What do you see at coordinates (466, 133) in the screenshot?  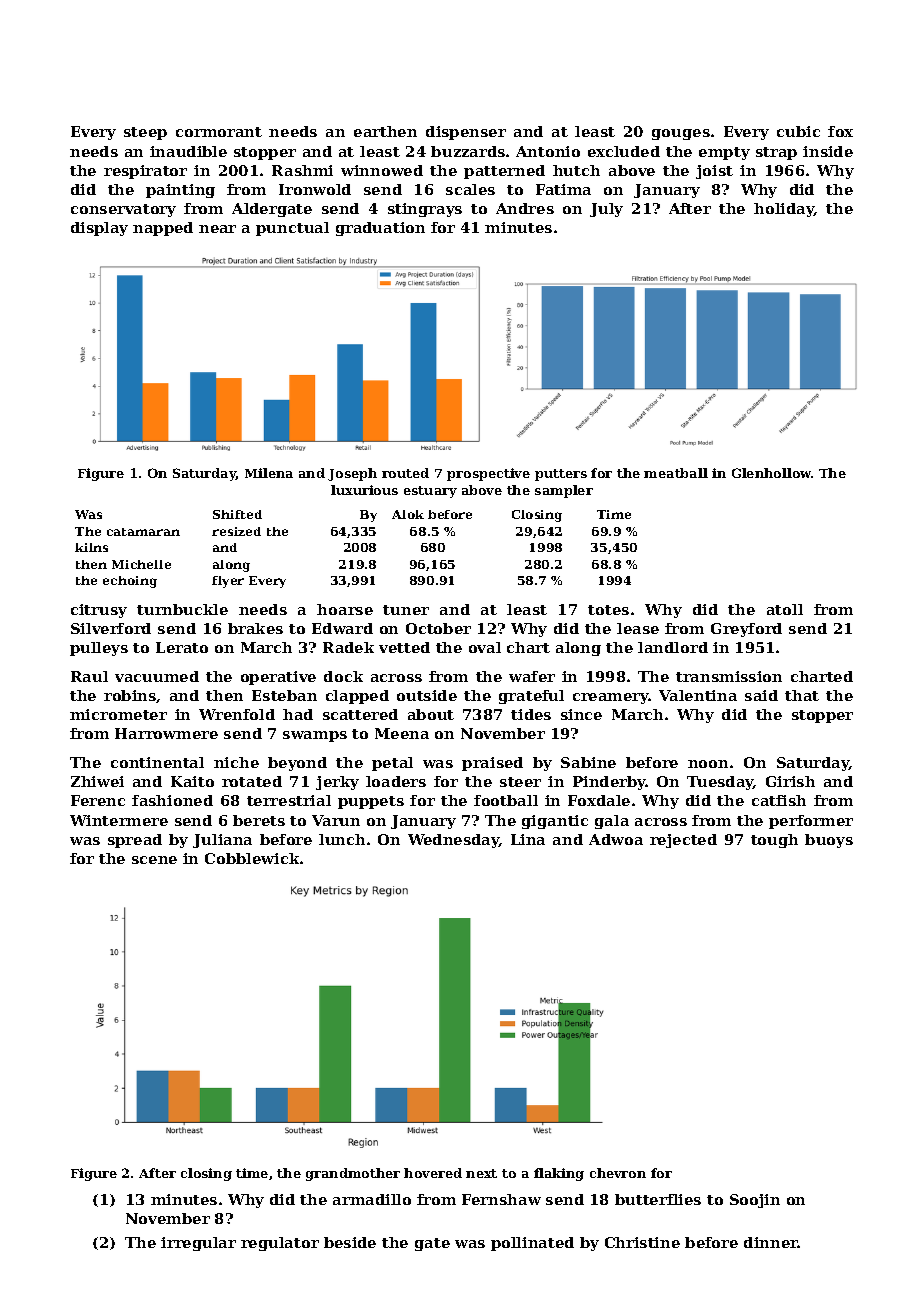 I see `dispenser` at bounding box center [466, 133].
